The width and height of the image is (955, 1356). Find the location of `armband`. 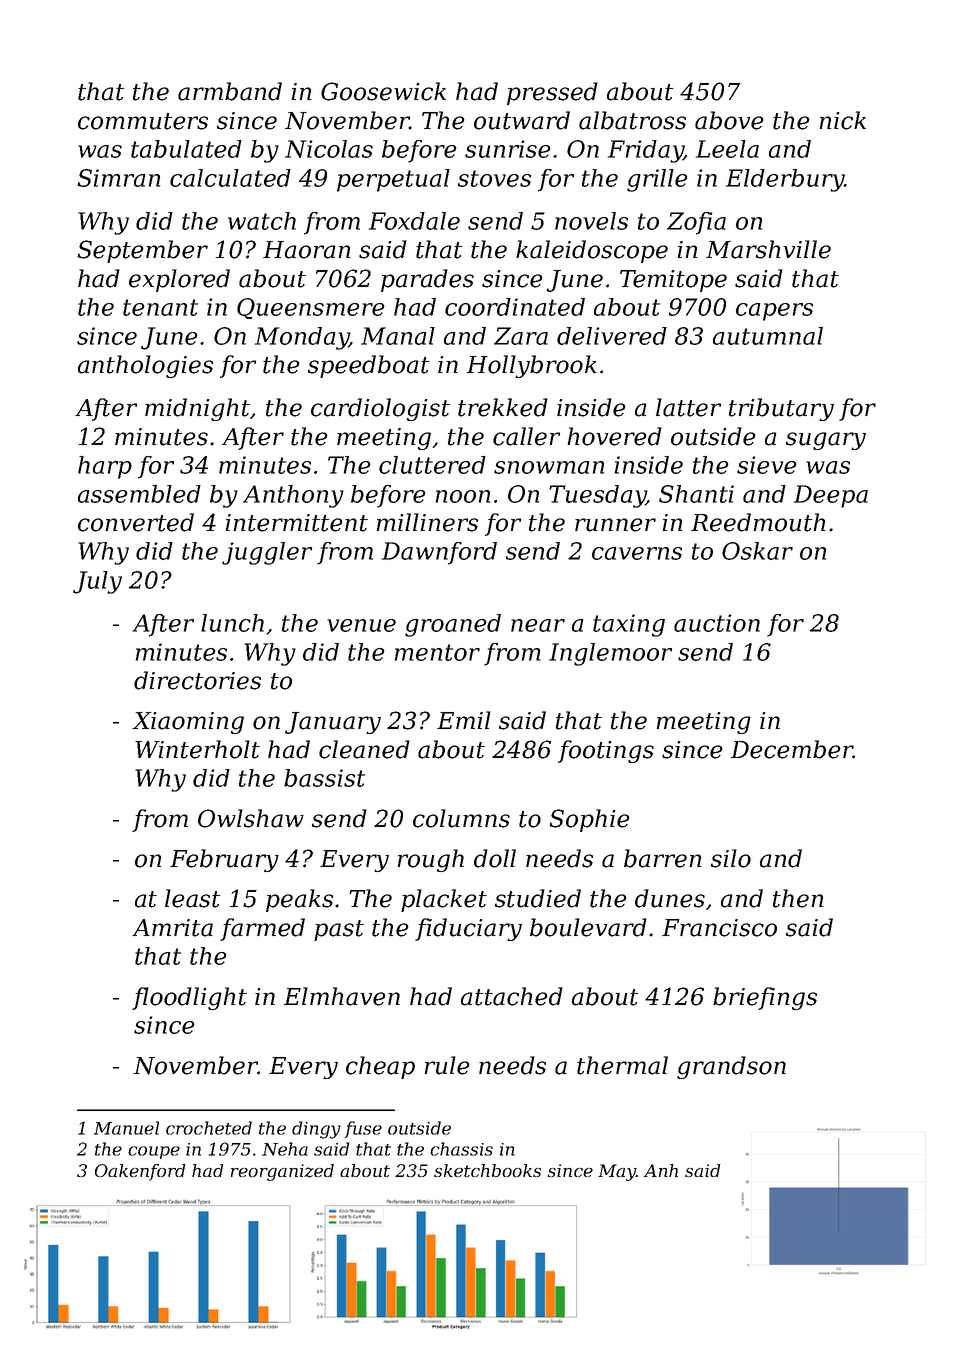

armband is located at coordinates (230, 91).
